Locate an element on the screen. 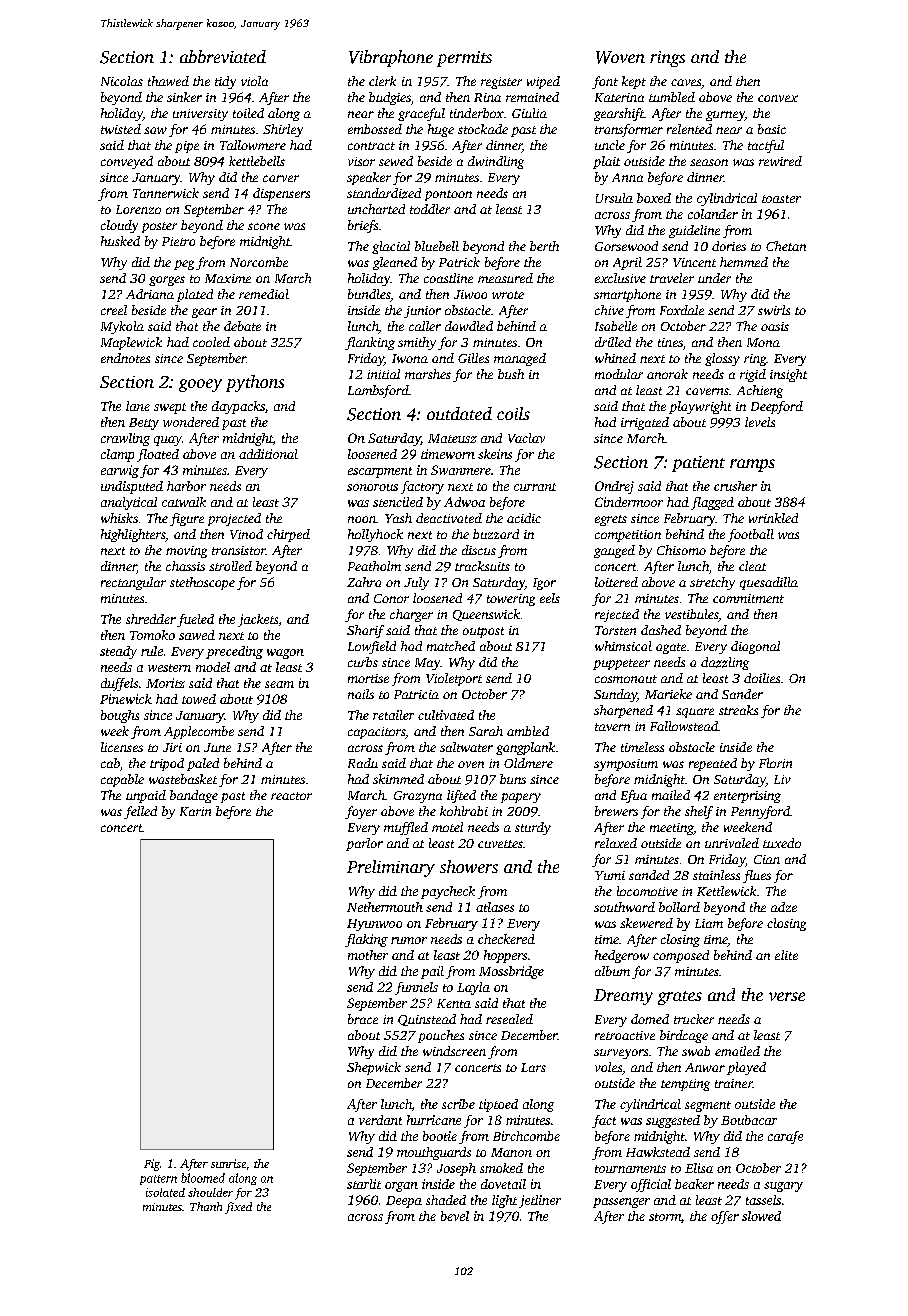 The width and height of the screenshot is (908, 1316). abbreviated is located at coordinates (223, 56).
